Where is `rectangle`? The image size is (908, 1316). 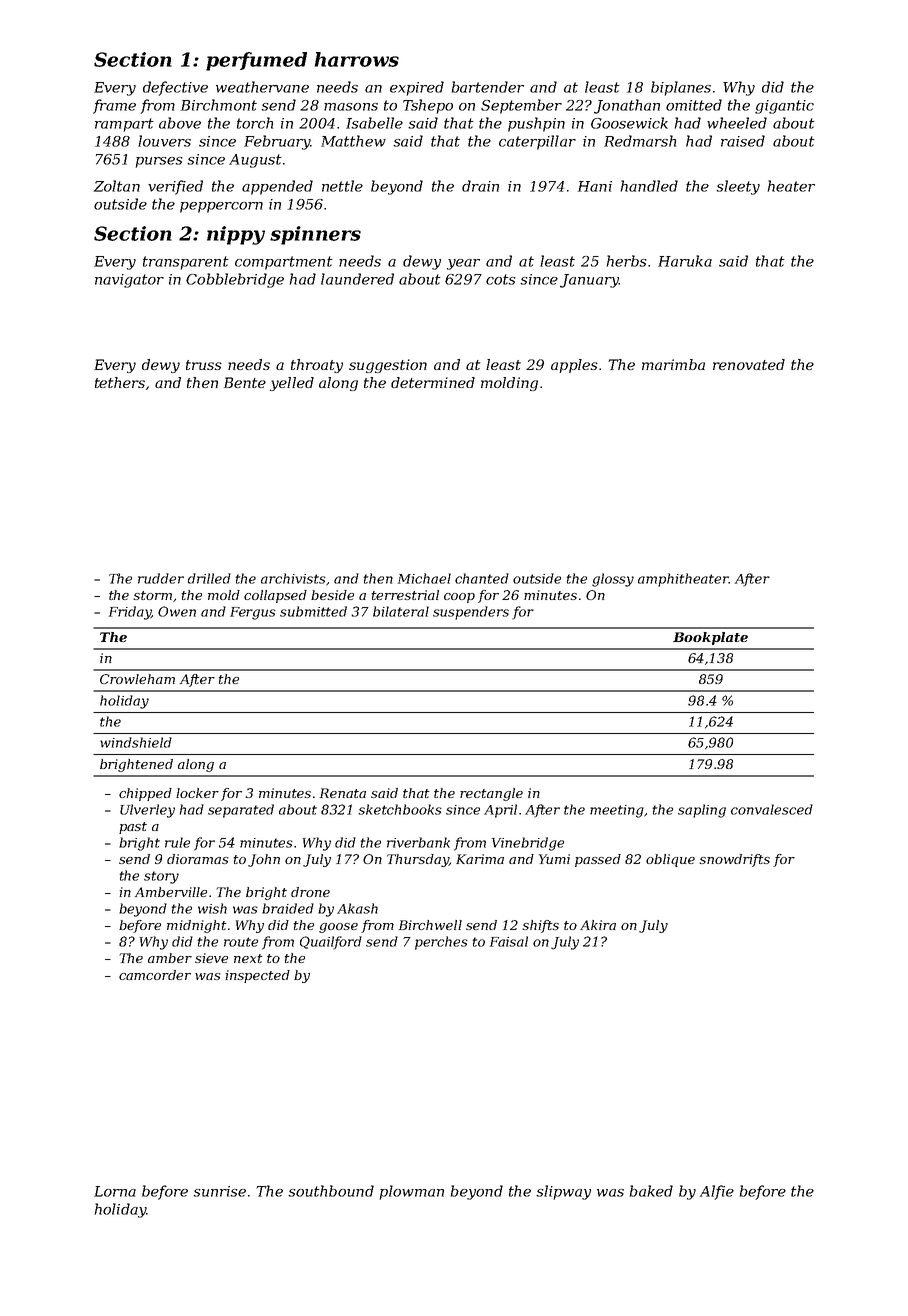 rectangle is located at coordinates (491, 794).
